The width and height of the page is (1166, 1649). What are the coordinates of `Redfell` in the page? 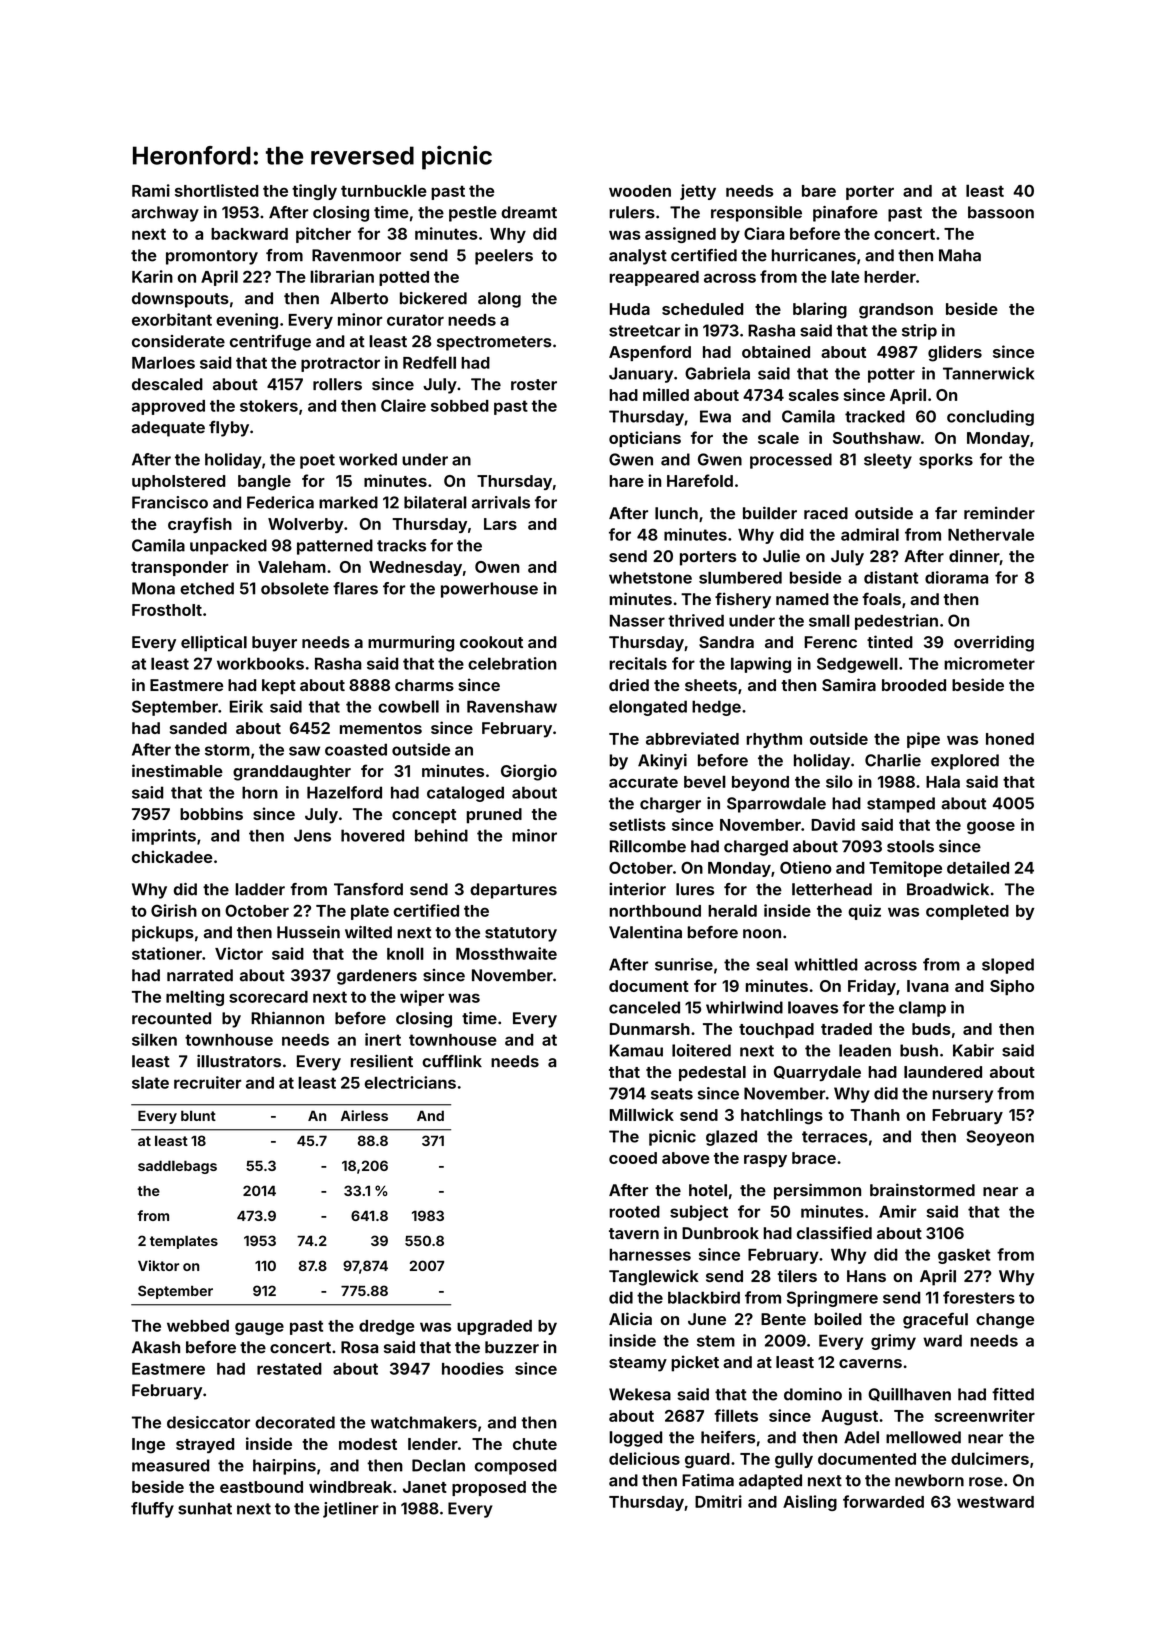 It's located at (429, 362).
